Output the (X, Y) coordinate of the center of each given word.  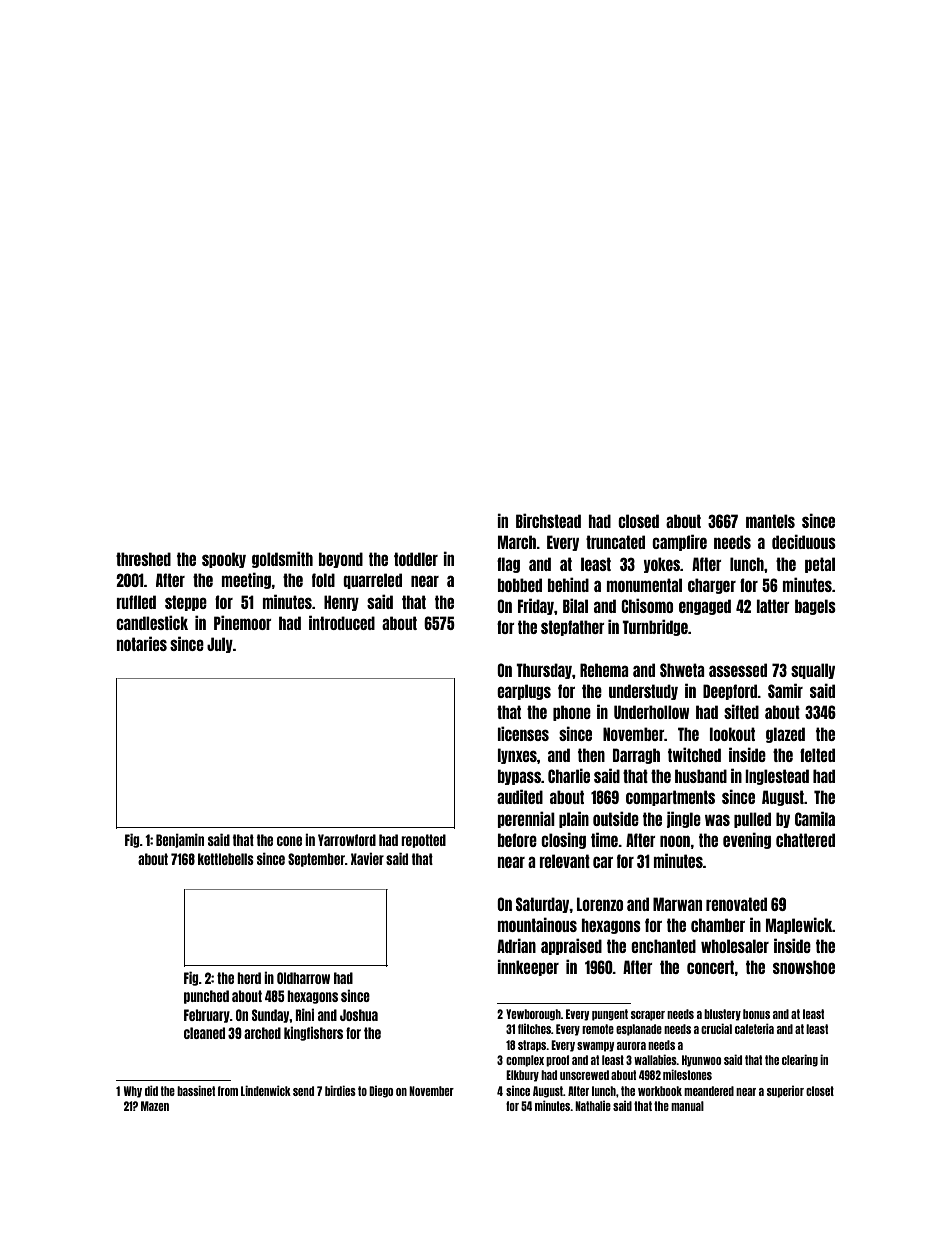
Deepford (730, 692)
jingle (684, 819)
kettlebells (226, 859)
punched (206, 997)
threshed (143, 559)
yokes (662, 565)
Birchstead (548, 520)
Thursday (544, 671)
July (220, 645)
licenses (523, 733)
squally (813, 671)
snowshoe (804, 967)
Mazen (155, 1106)
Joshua (359, 1015)
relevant (565, 861)
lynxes (517, 756)
